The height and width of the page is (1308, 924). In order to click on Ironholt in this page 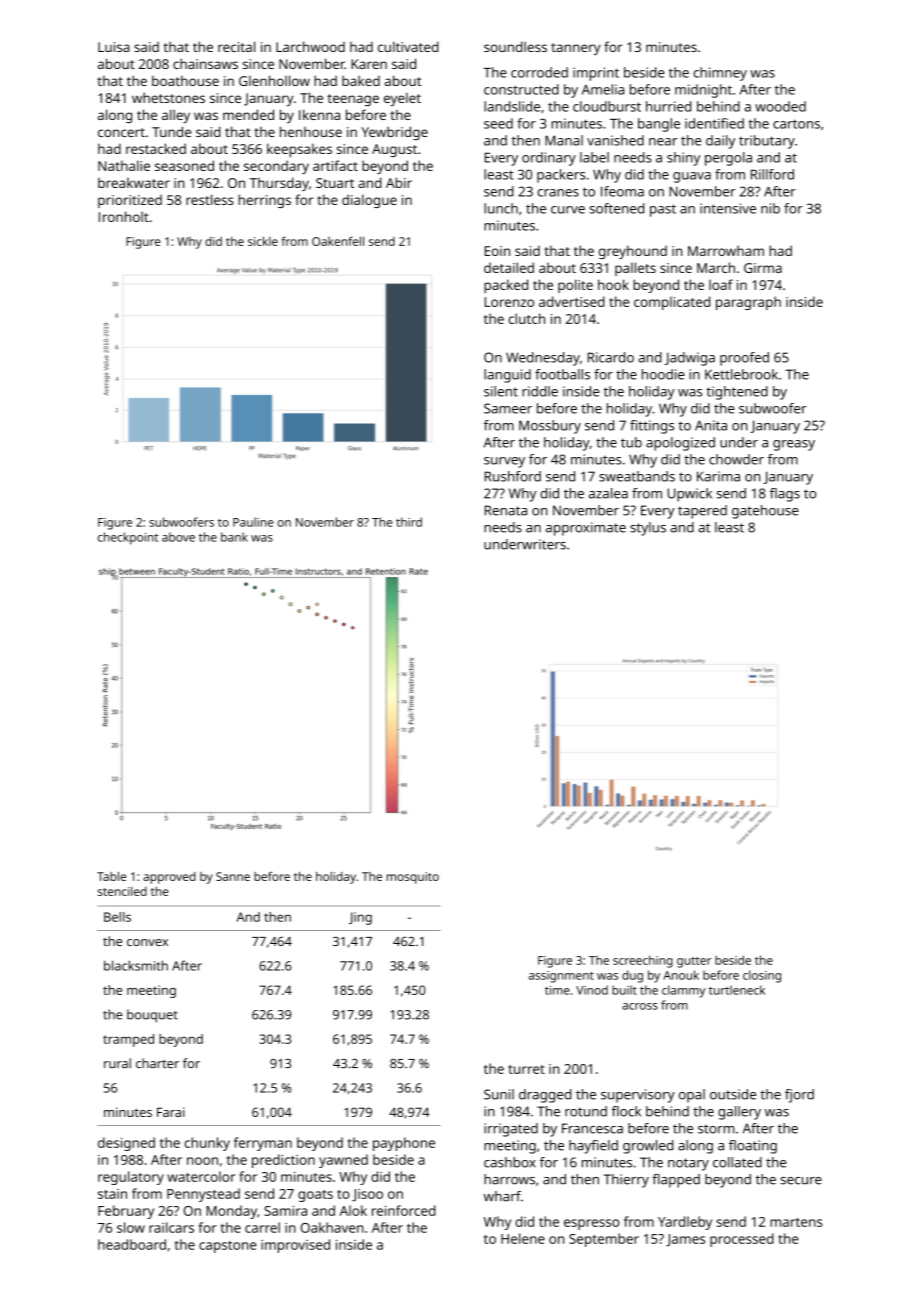, I will do `click(124, 216)`.
